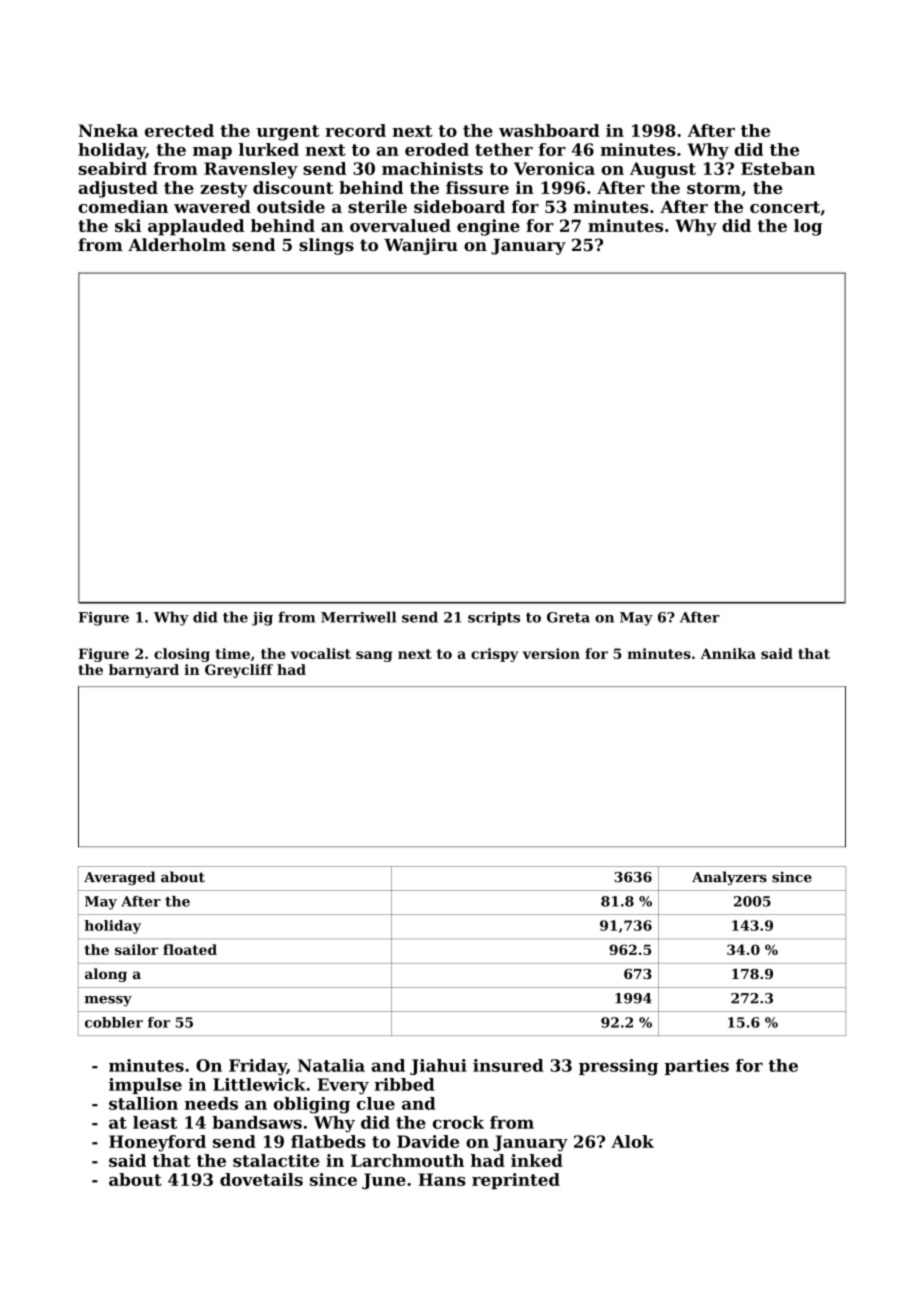 This screenshot has height=1308, width=924. Describe the element at coordinates (778, 168) in the screenshot. I see `Esteban` at that location.
